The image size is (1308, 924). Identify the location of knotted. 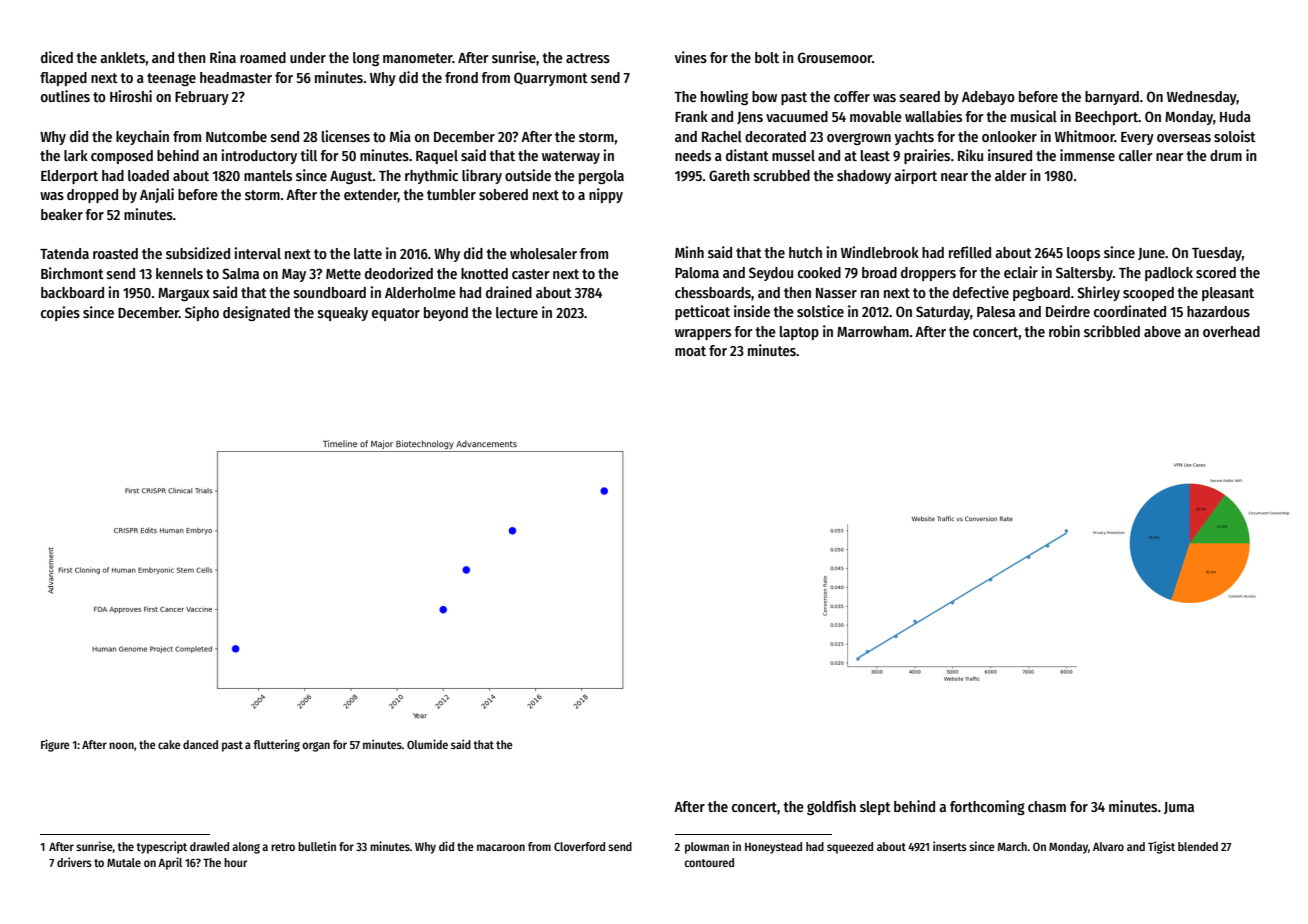
(484, 273).
